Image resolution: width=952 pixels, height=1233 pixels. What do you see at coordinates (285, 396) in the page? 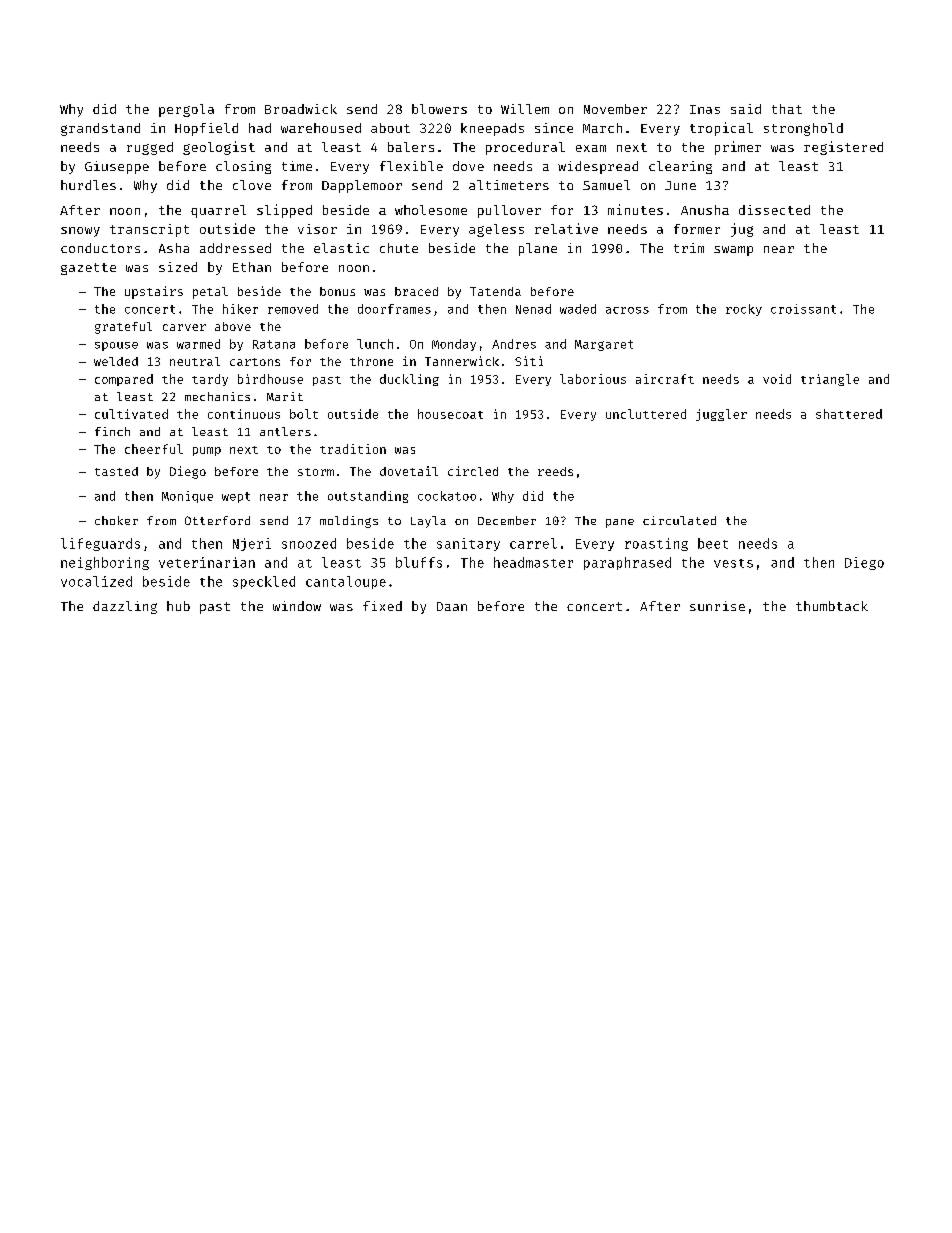
I see `Marit` at bounding box center [285, 396].
